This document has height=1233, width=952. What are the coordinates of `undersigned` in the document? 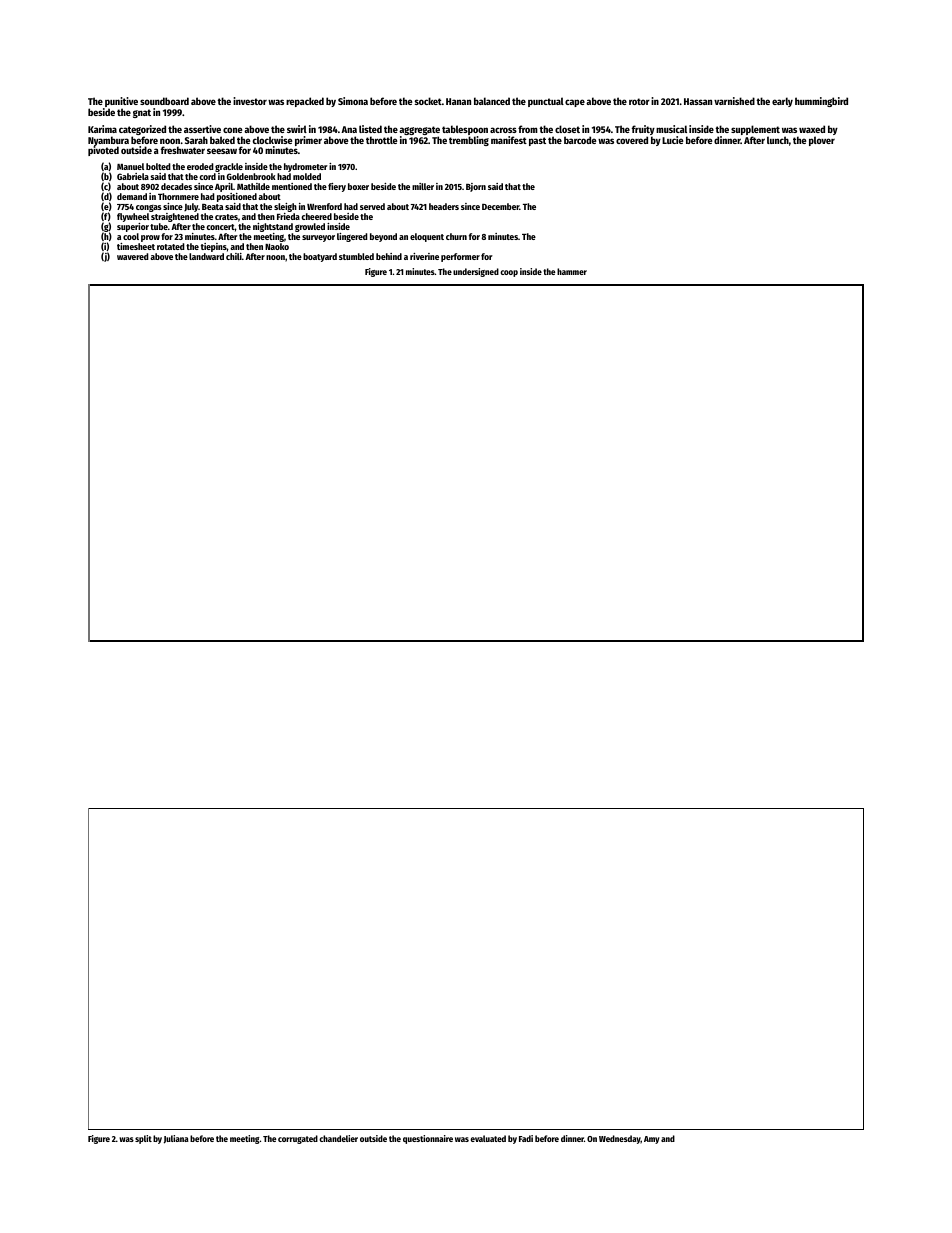 It's located at (476, 272).
